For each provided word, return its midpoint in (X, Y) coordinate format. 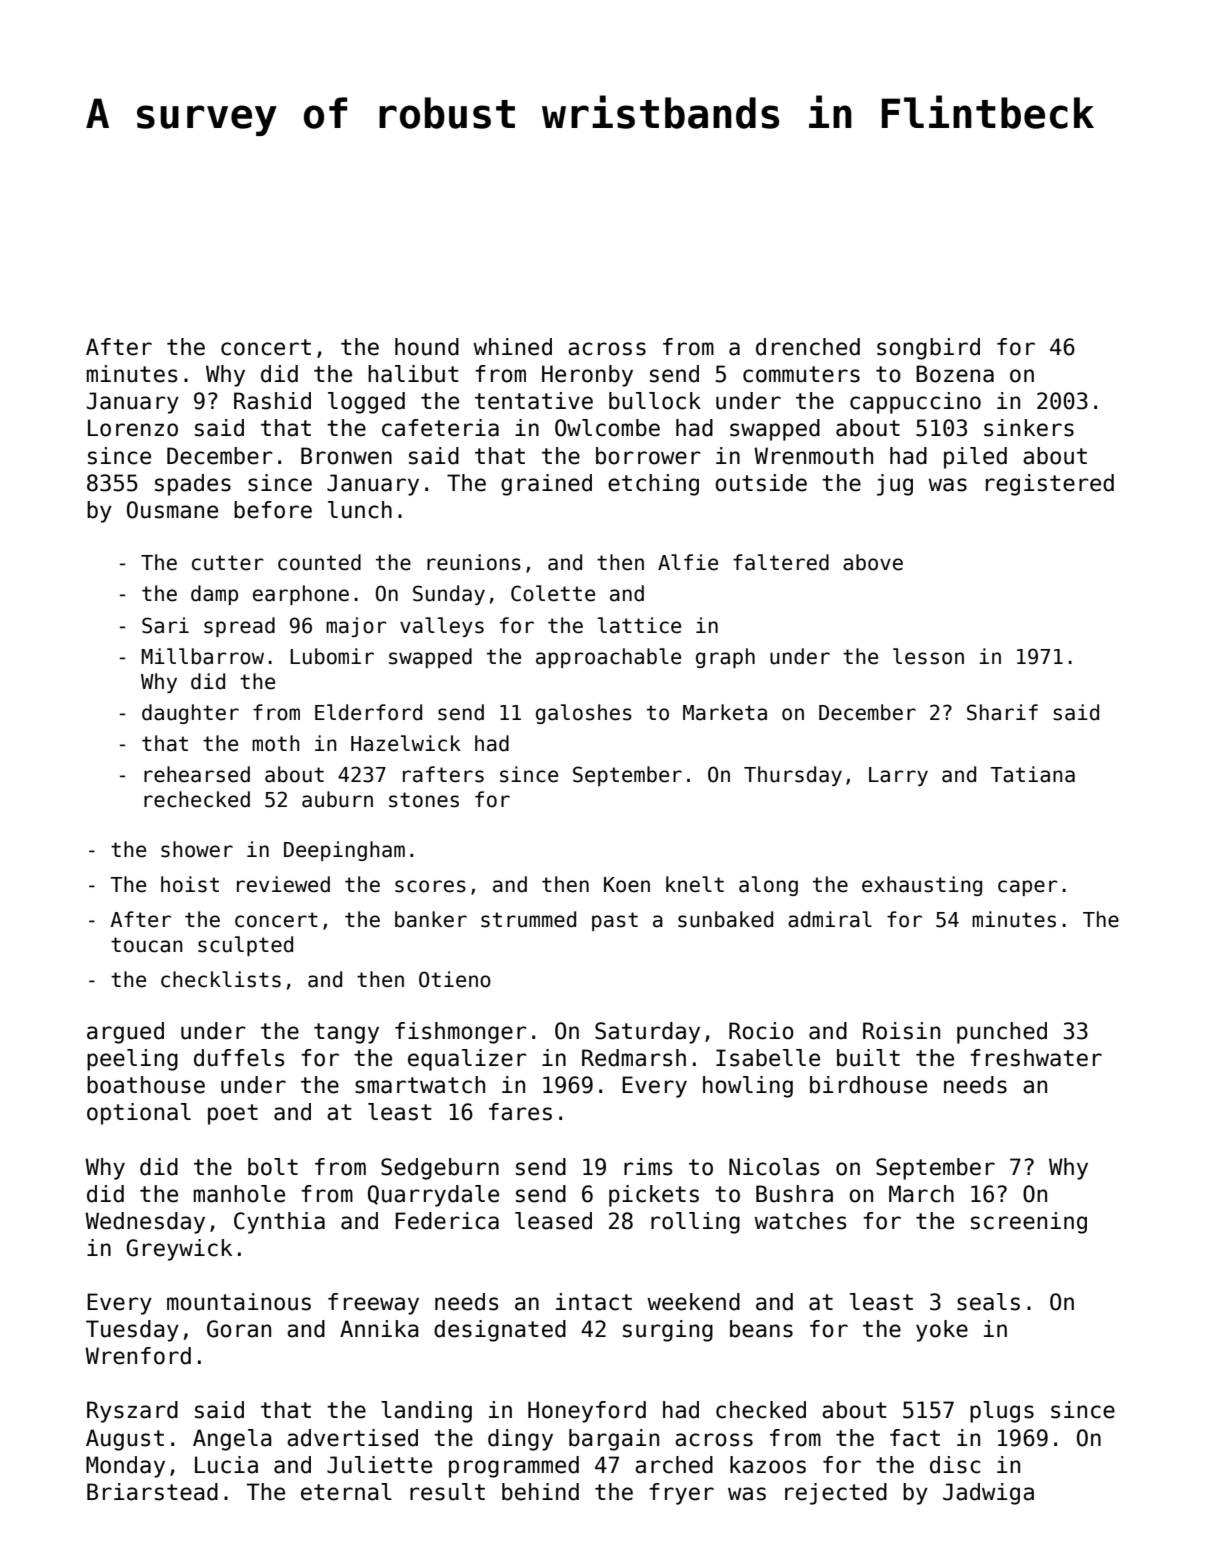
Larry (898, 776)
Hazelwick (406, 743)
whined (512, 347)
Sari (165, 625)
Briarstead (152, 1492)
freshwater (1036, 1058)
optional (139, 1114)
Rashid (272, 401)
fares (520, 1112)
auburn (337, 799)
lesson (928, 656)
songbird (928, 349)
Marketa (725, 712)
